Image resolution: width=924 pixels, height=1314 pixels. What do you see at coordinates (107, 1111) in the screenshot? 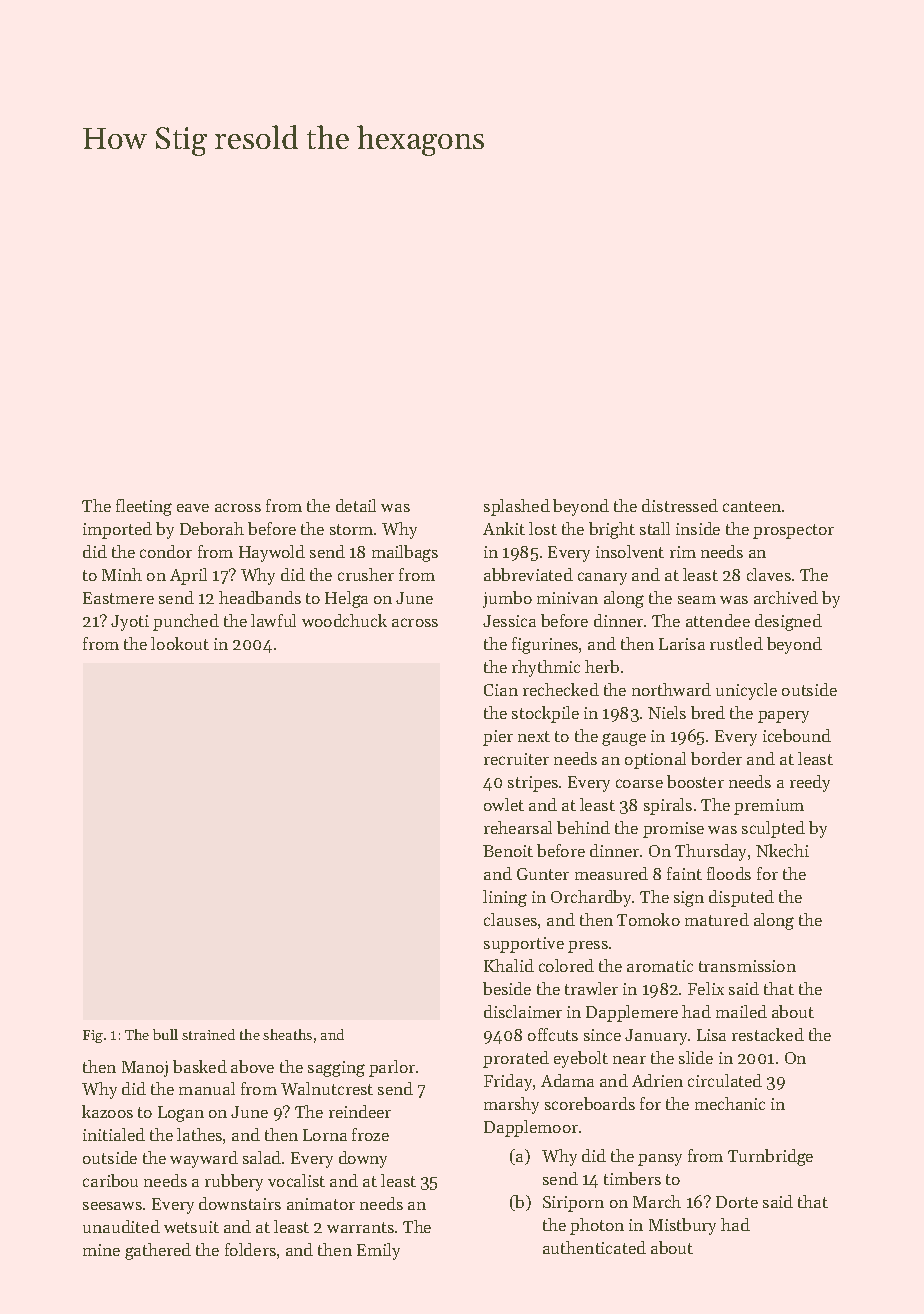
I see `kazoos` at bounding box center [107, 1111].
